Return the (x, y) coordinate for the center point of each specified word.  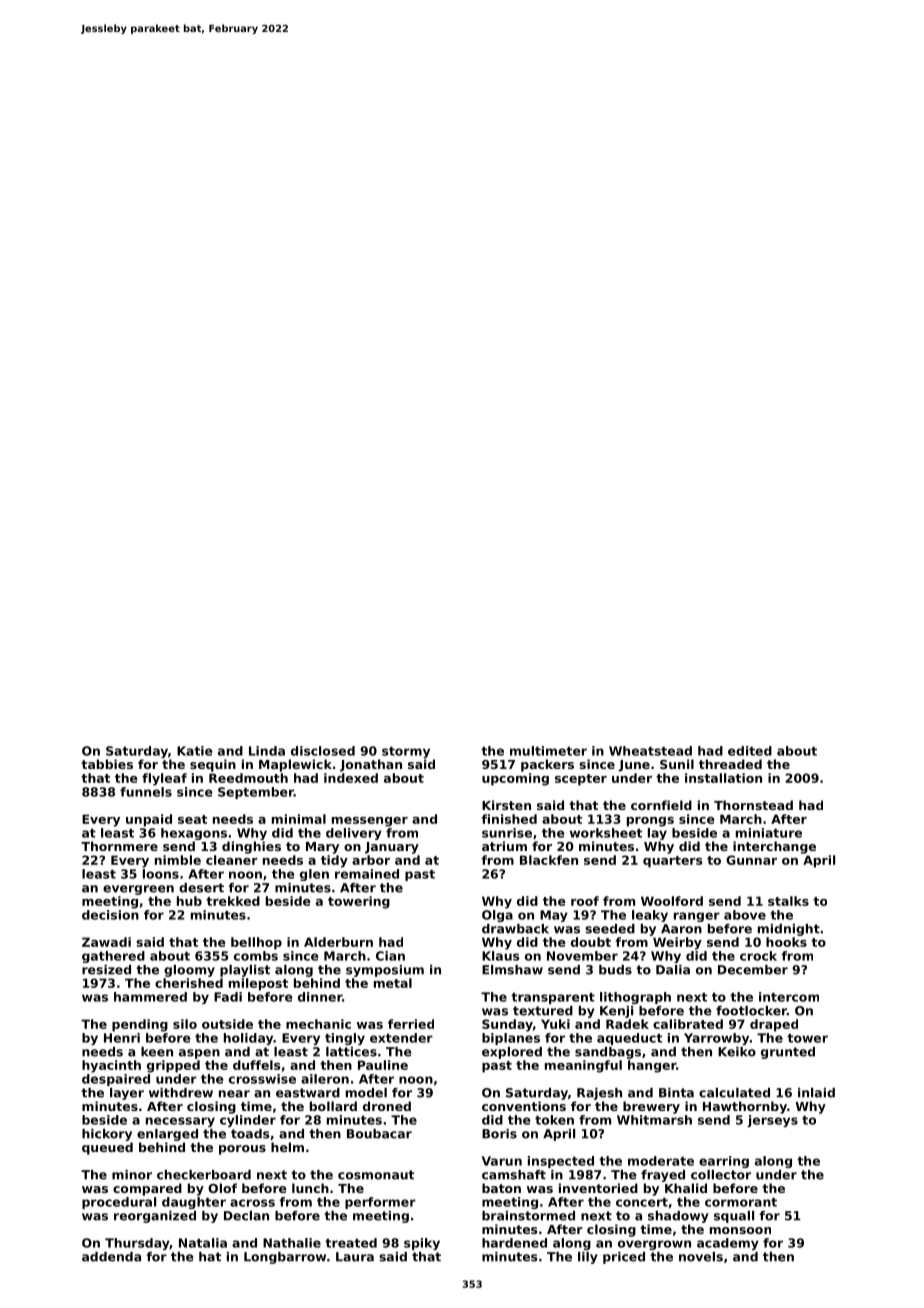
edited (750, 751)
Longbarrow (285, 1258)
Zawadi (106, 942)
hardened (514, 1243)
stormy (406, 752)
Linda (267, 751)
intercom (789, 997)
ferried (411, 1024)
